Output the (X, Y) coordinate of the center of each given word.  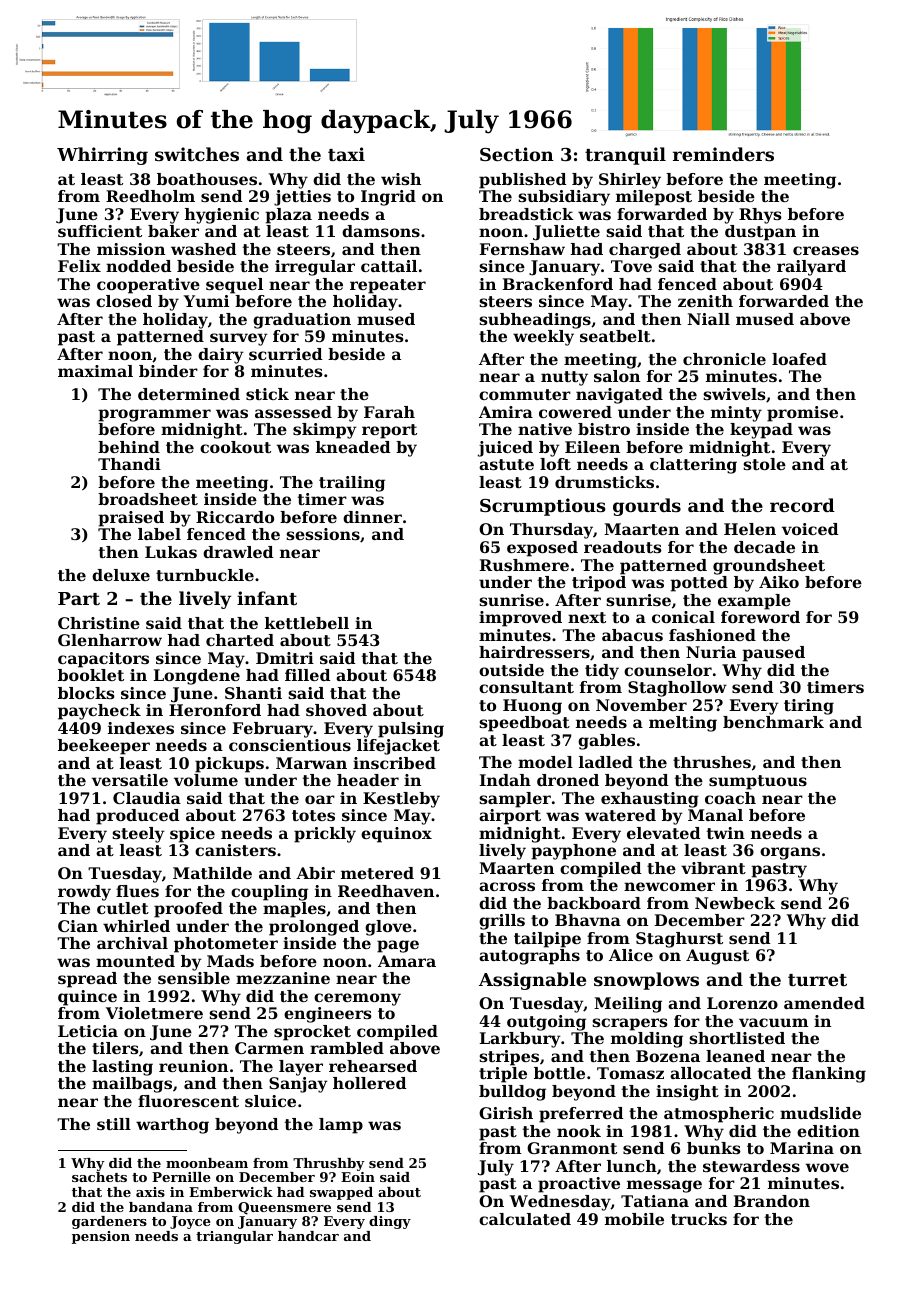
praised (131, 519)
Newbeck (735, 903)
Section (517, 154)
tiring (809, 707)
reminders (723, 154)
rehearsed (373, 1066)
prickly (325, 835)
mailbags (132, 1085)
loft (555, 464)
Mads (230, 961)
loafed (799, 359)
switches (197, 154)
